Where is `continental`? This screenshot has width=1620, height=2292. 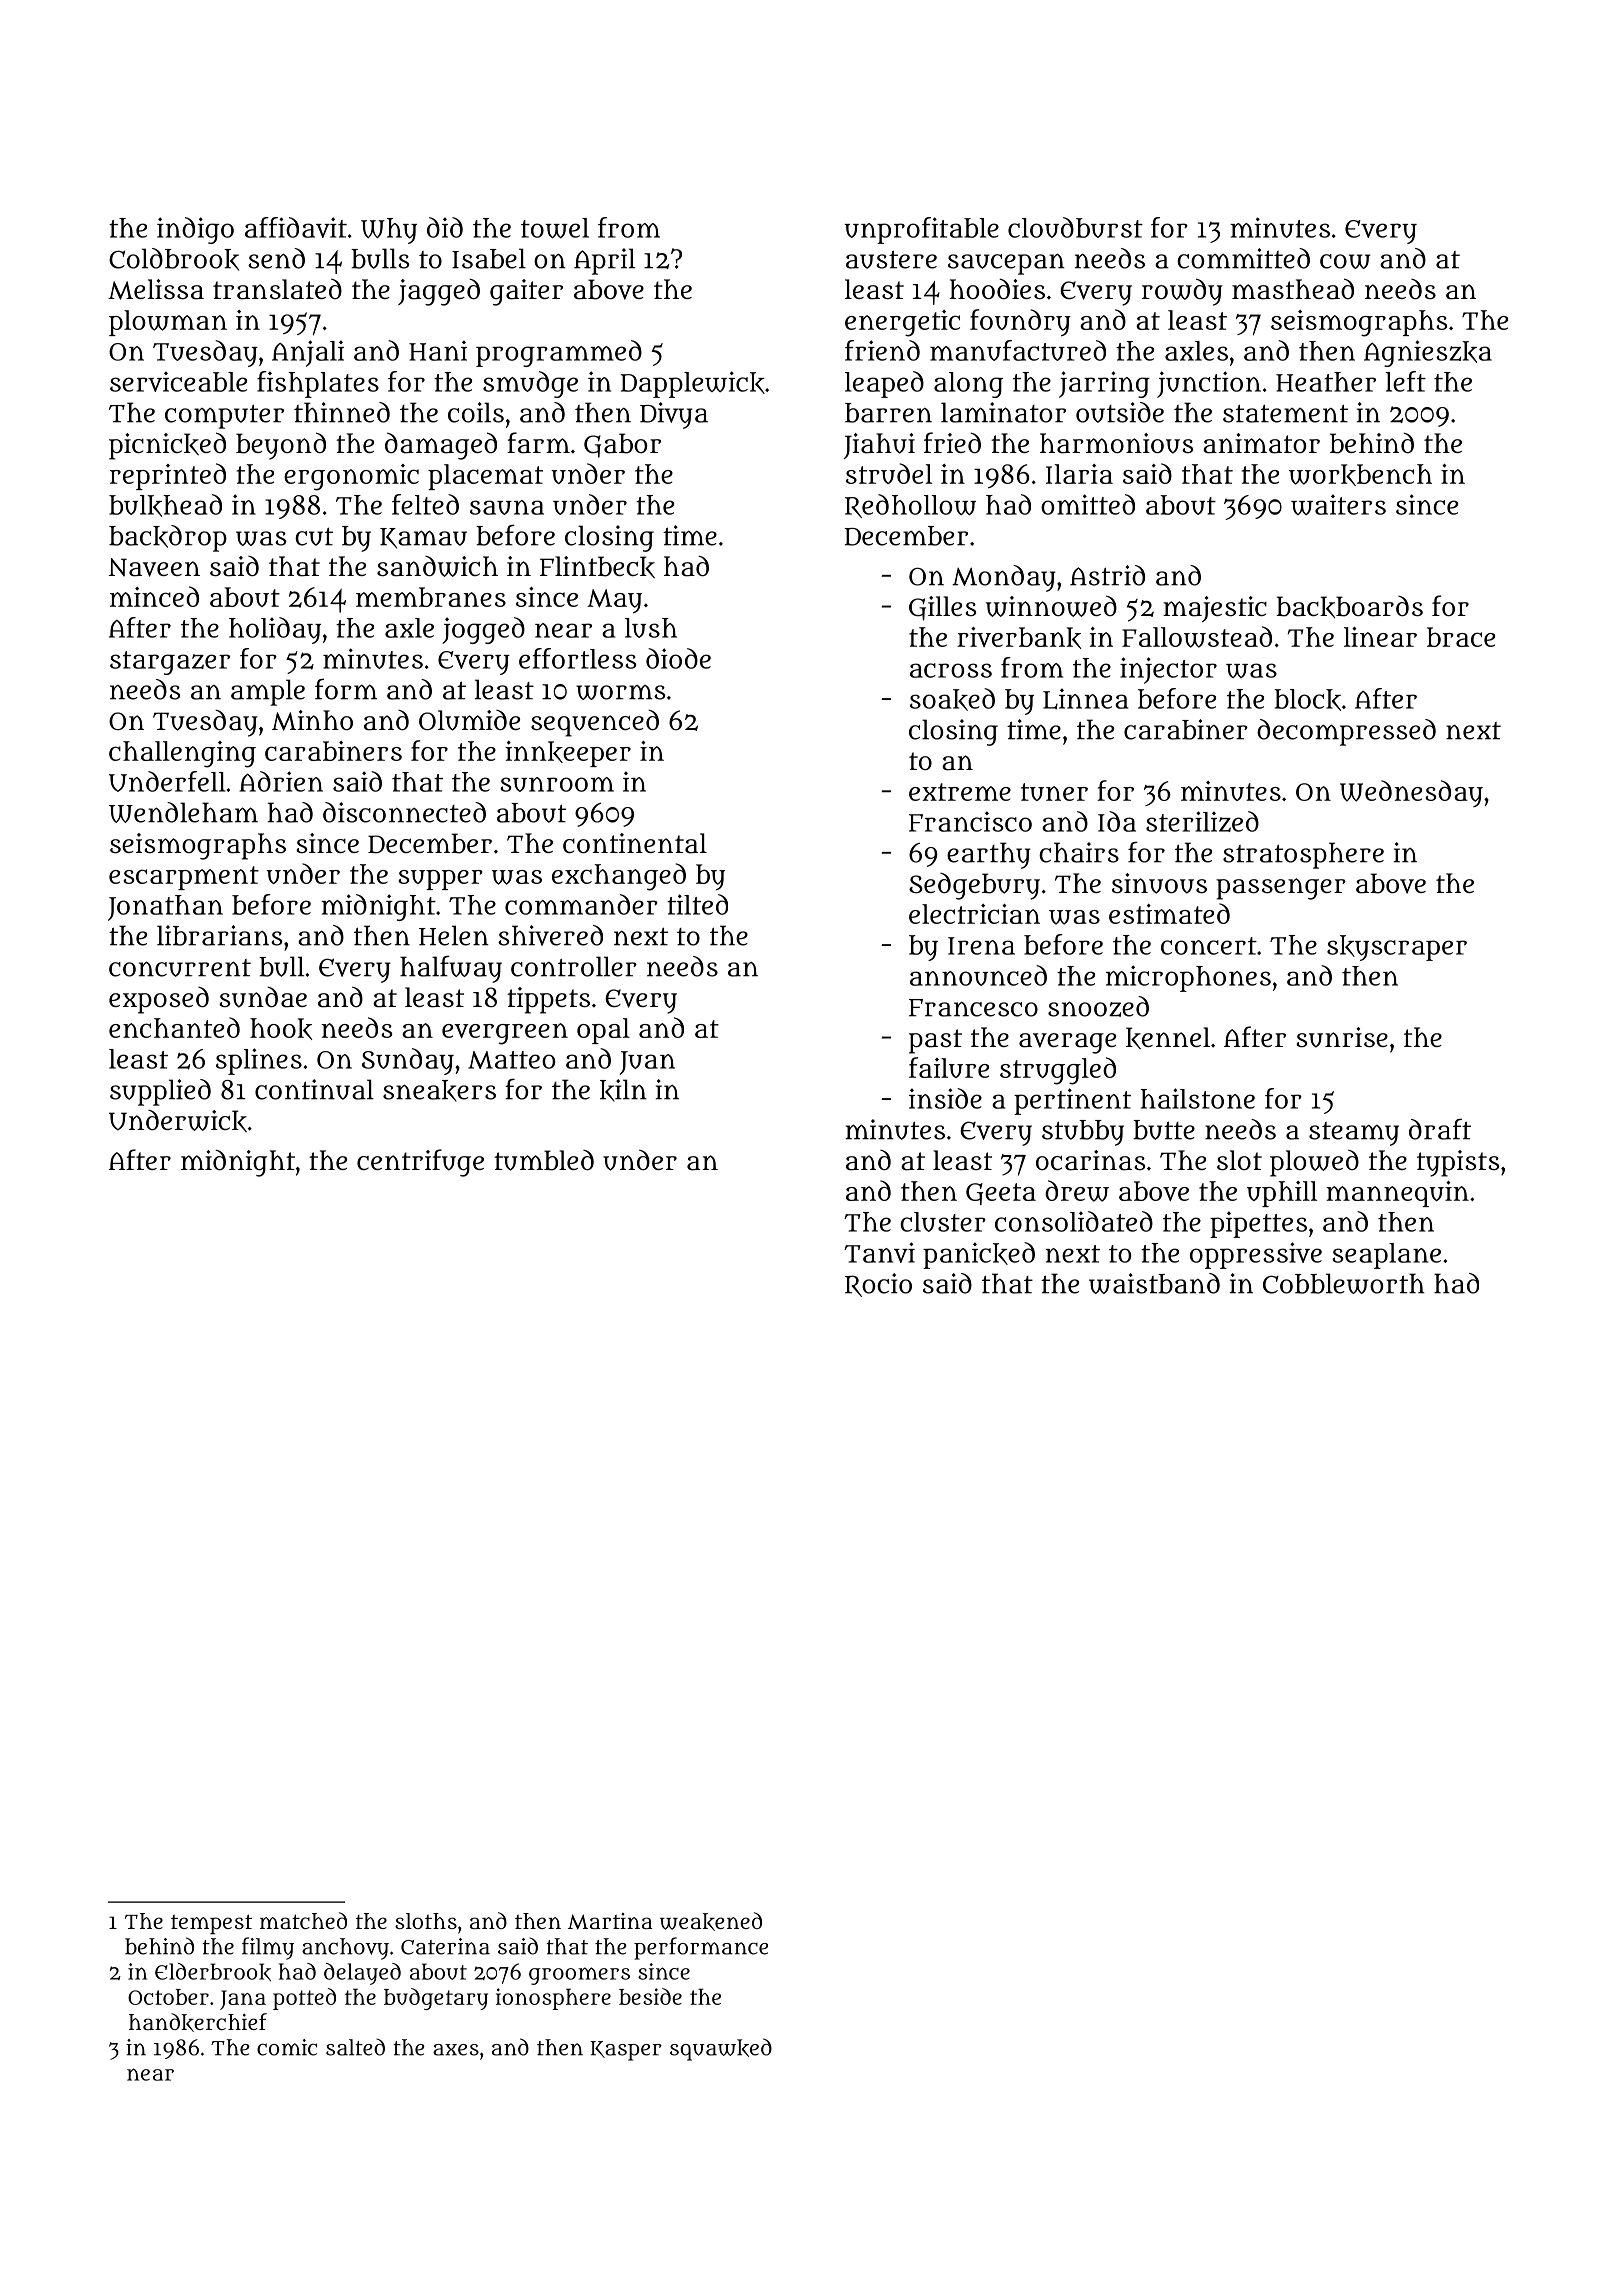 continental is located at coordinates (635, 843).
